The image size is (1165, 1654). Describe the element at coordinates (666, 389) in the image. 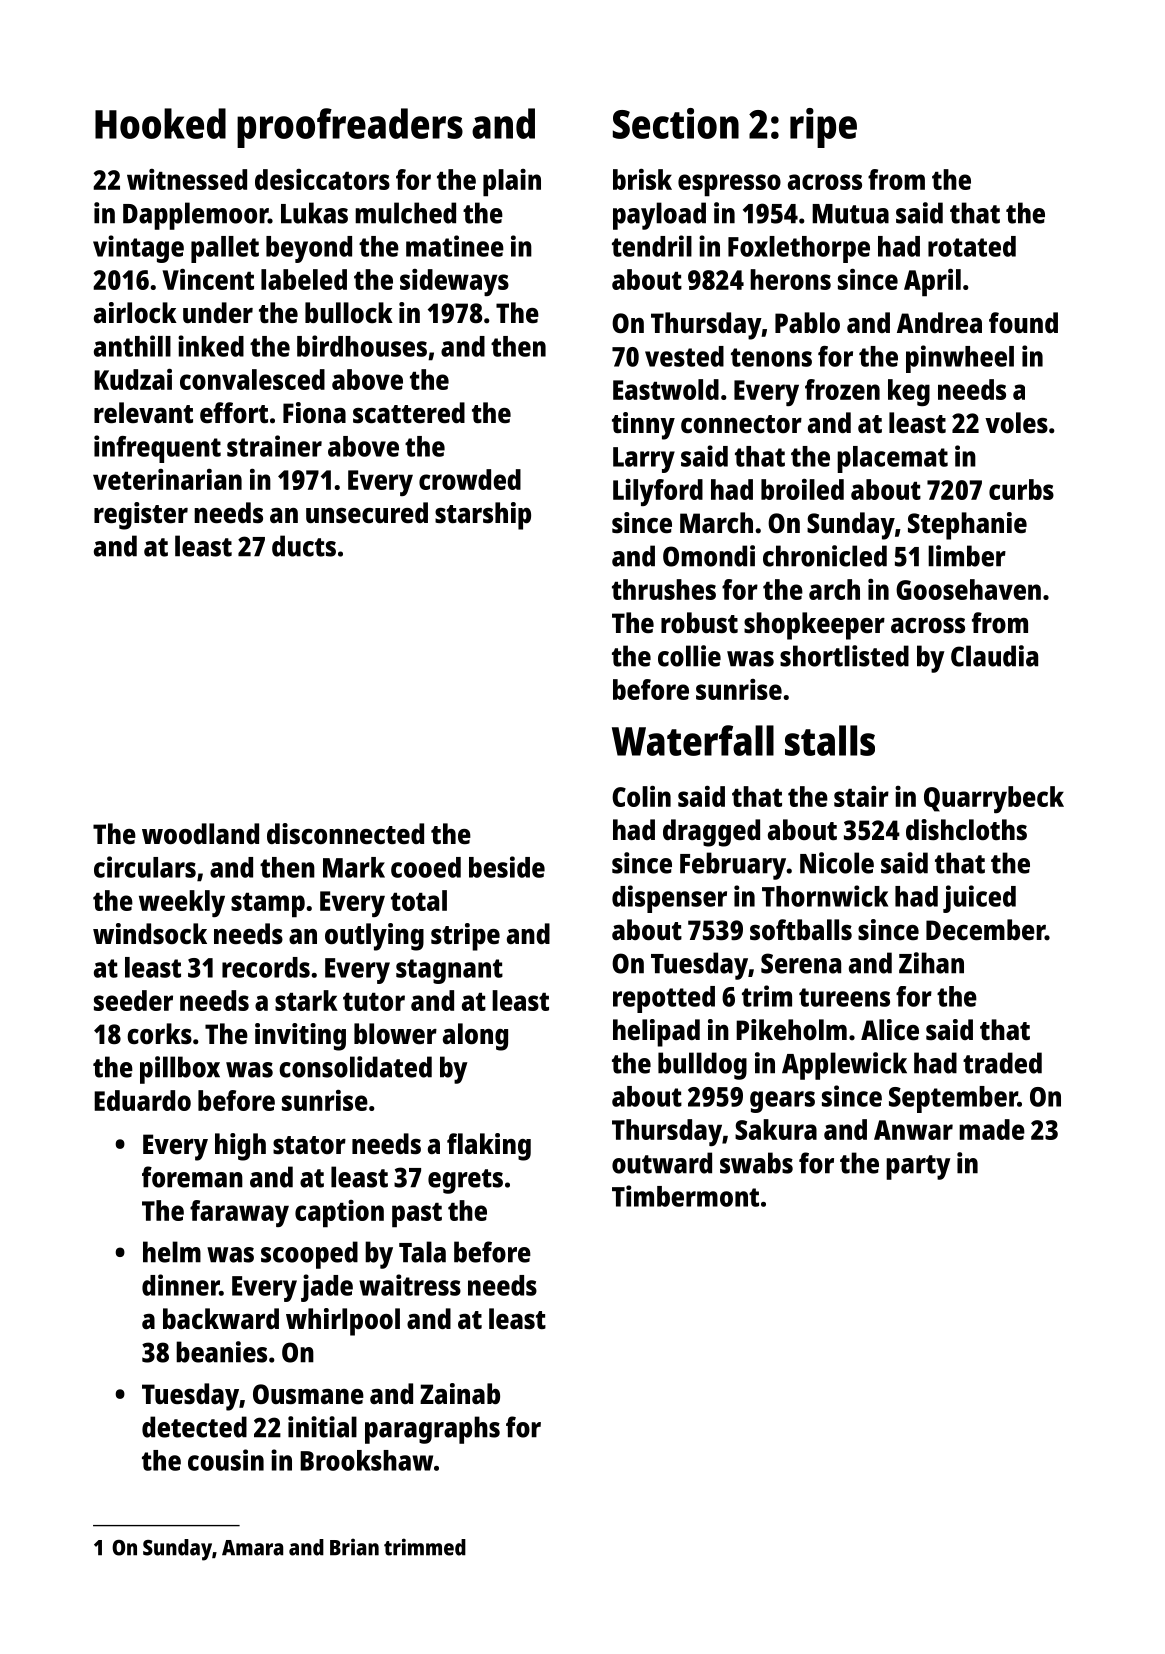

I see `Eastwold` at that location.
